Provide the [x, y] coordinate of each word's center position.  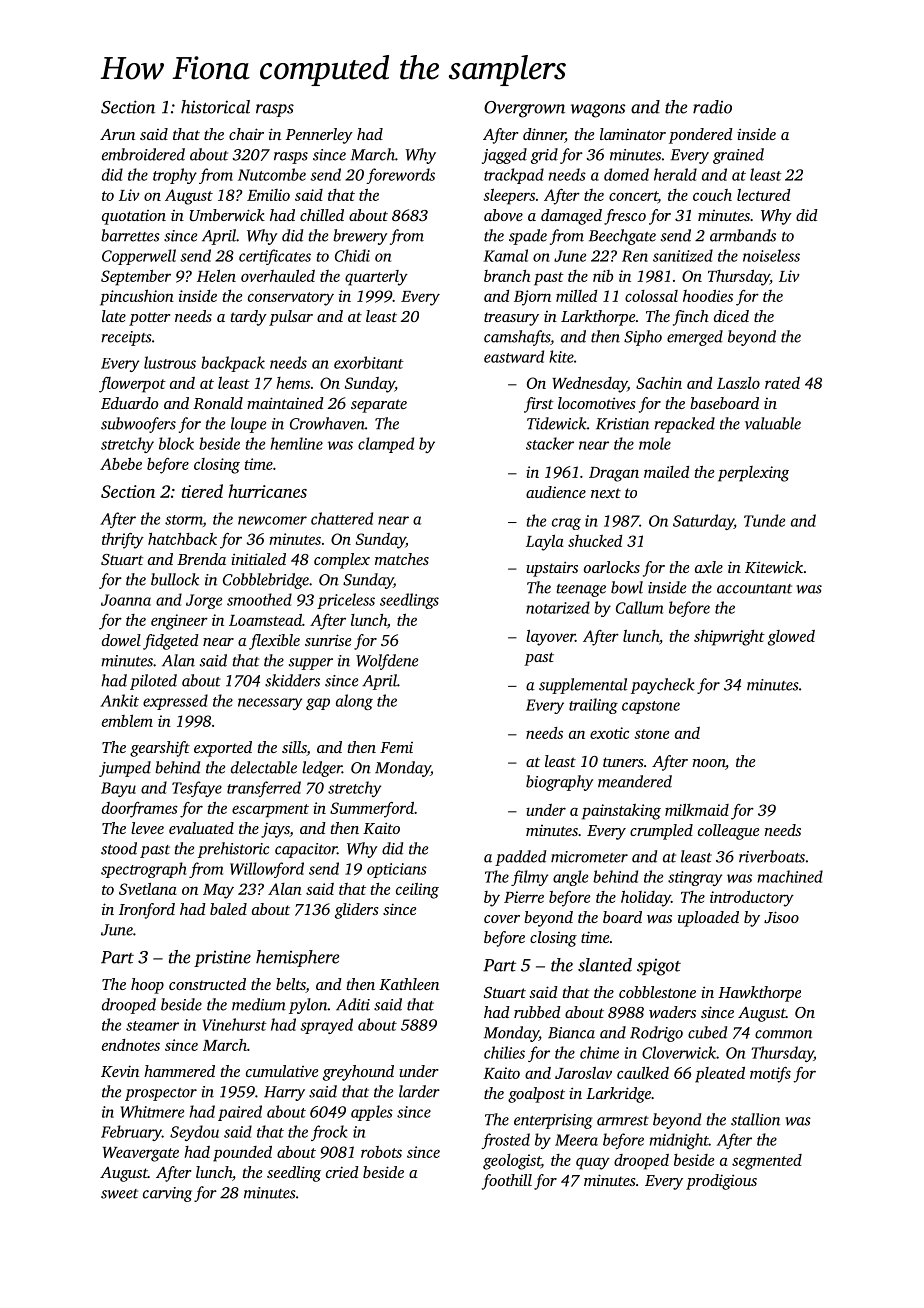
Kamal [505, 255]
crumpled [661, 832]
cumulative [282, 1071]
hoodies [708, 296]
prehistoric [233, 850]
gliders [356, 911]
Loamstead [265, 620]
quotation [134, 217]
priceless [346, 601]
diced [731, 316]
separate [379, 406]
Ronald [218, 403]
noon [708, 763]
